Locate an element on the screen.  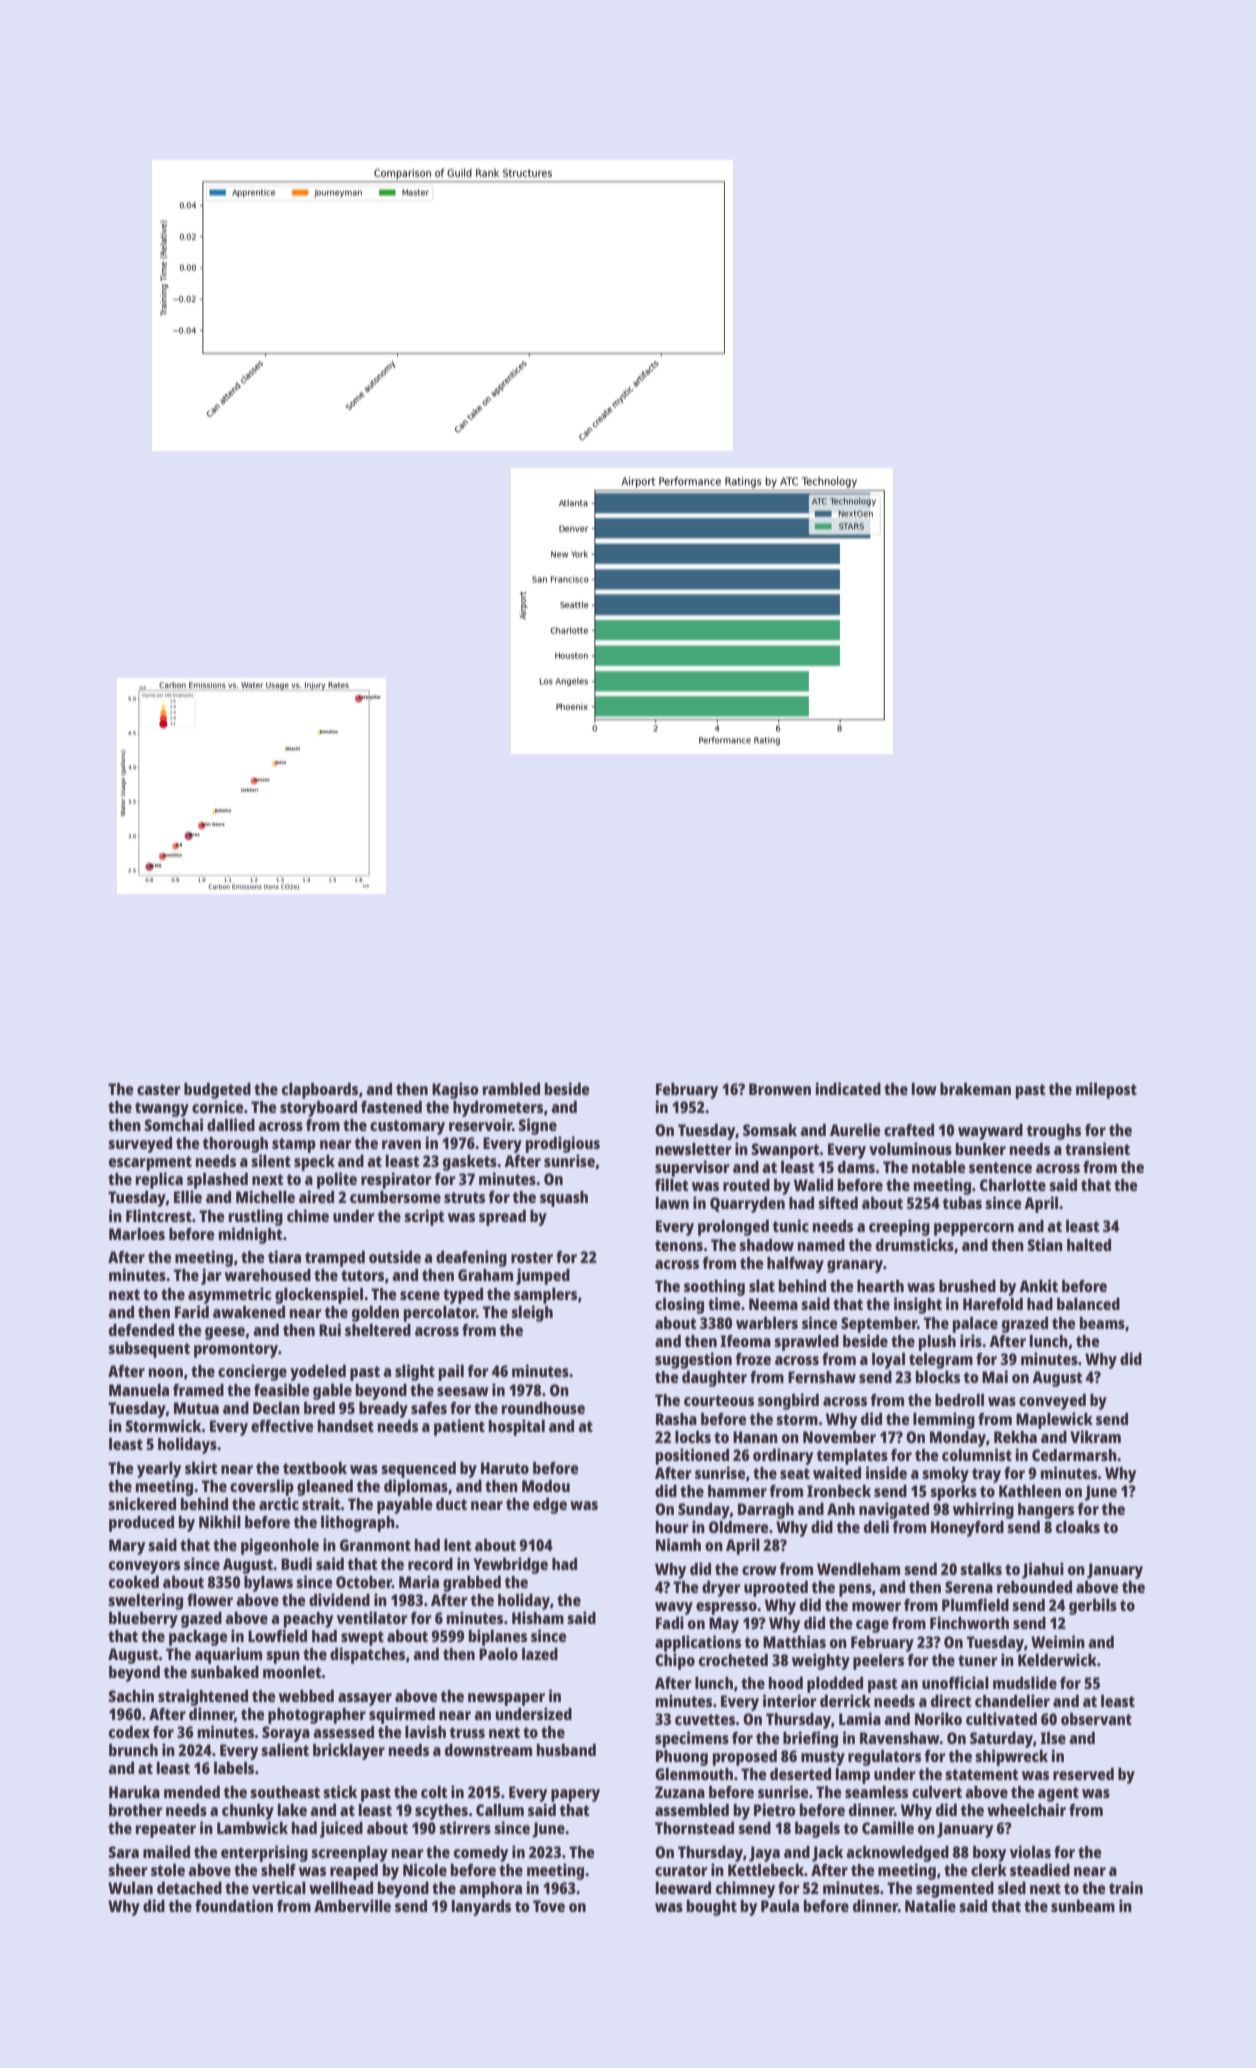
skirt is located at coordinates (201, 1467).
